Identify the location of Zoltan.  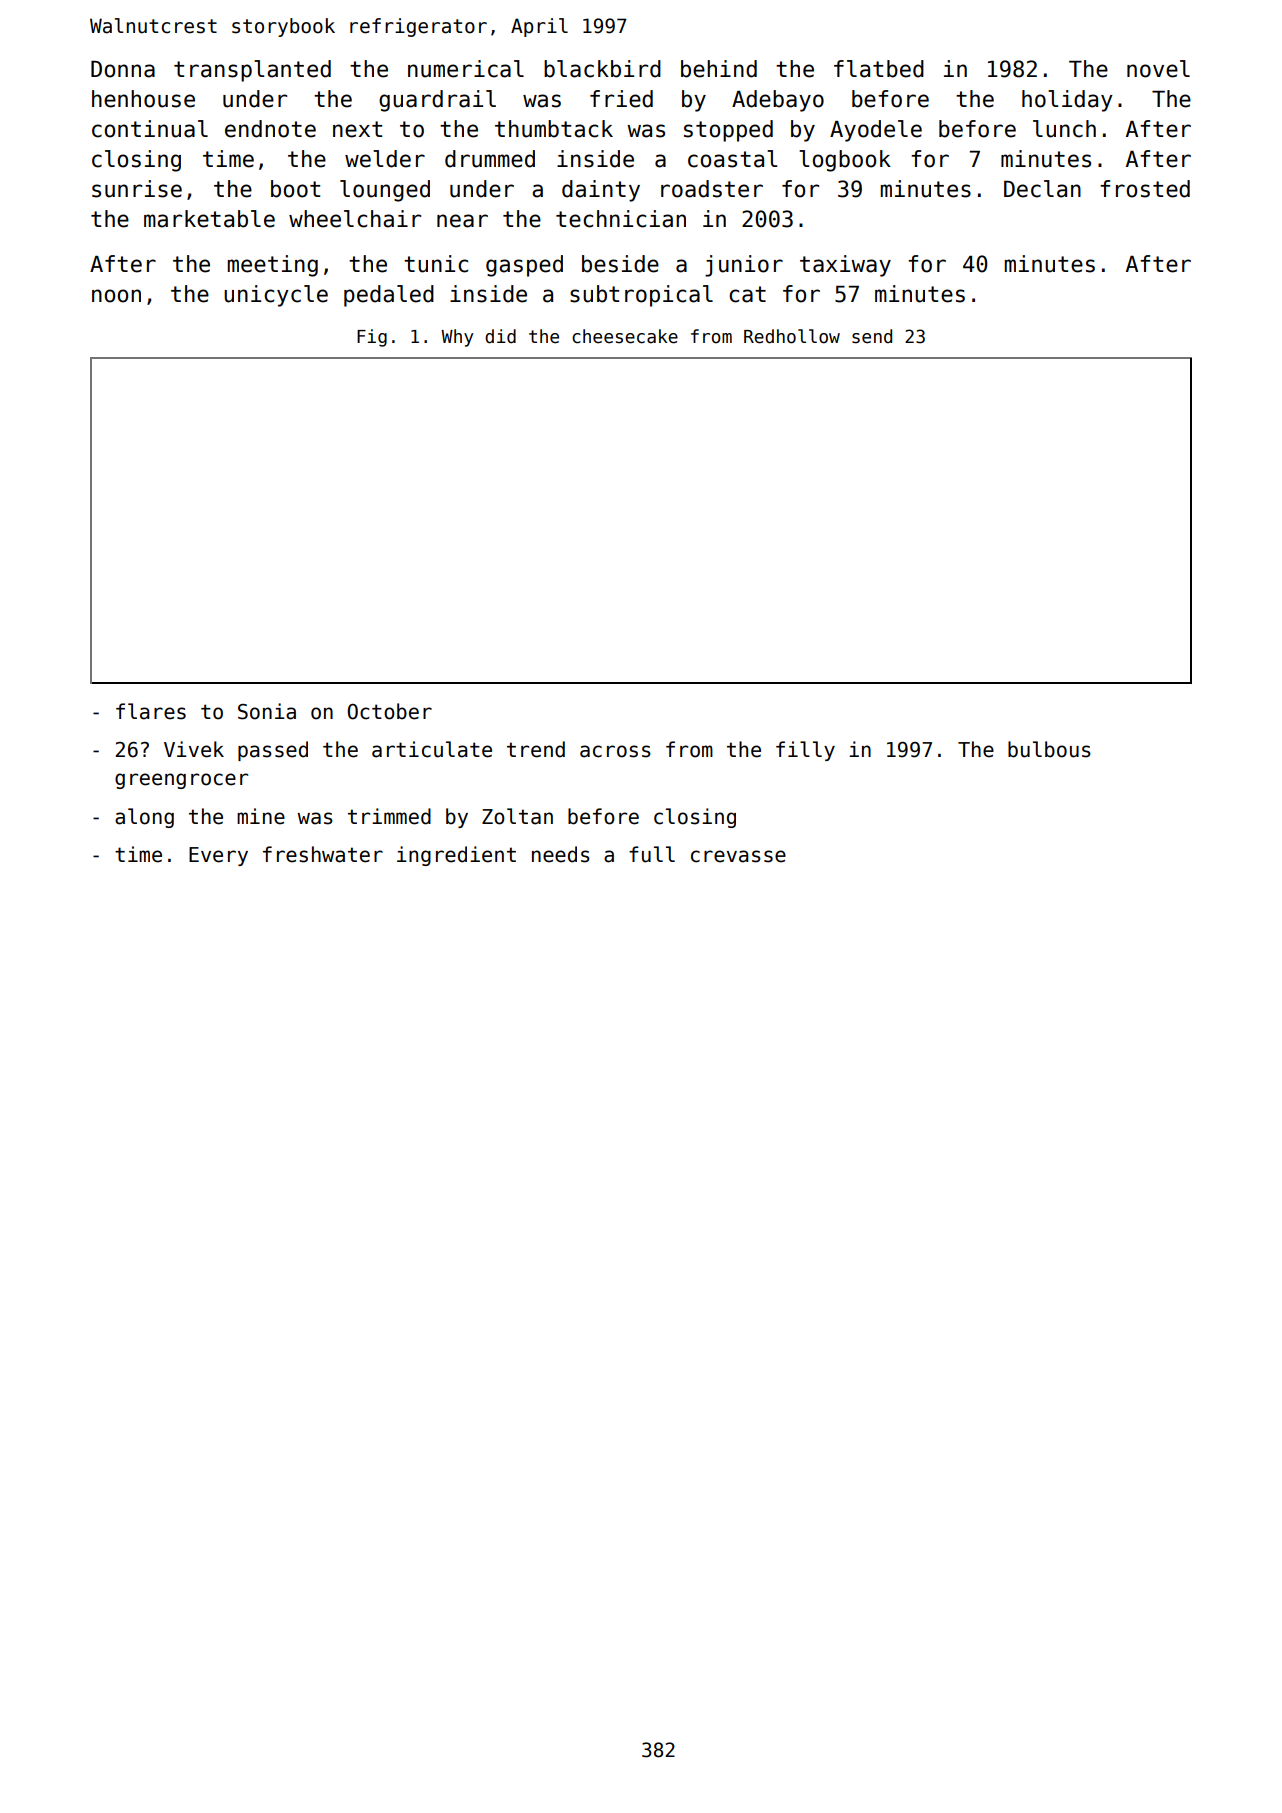
(517, 816).
